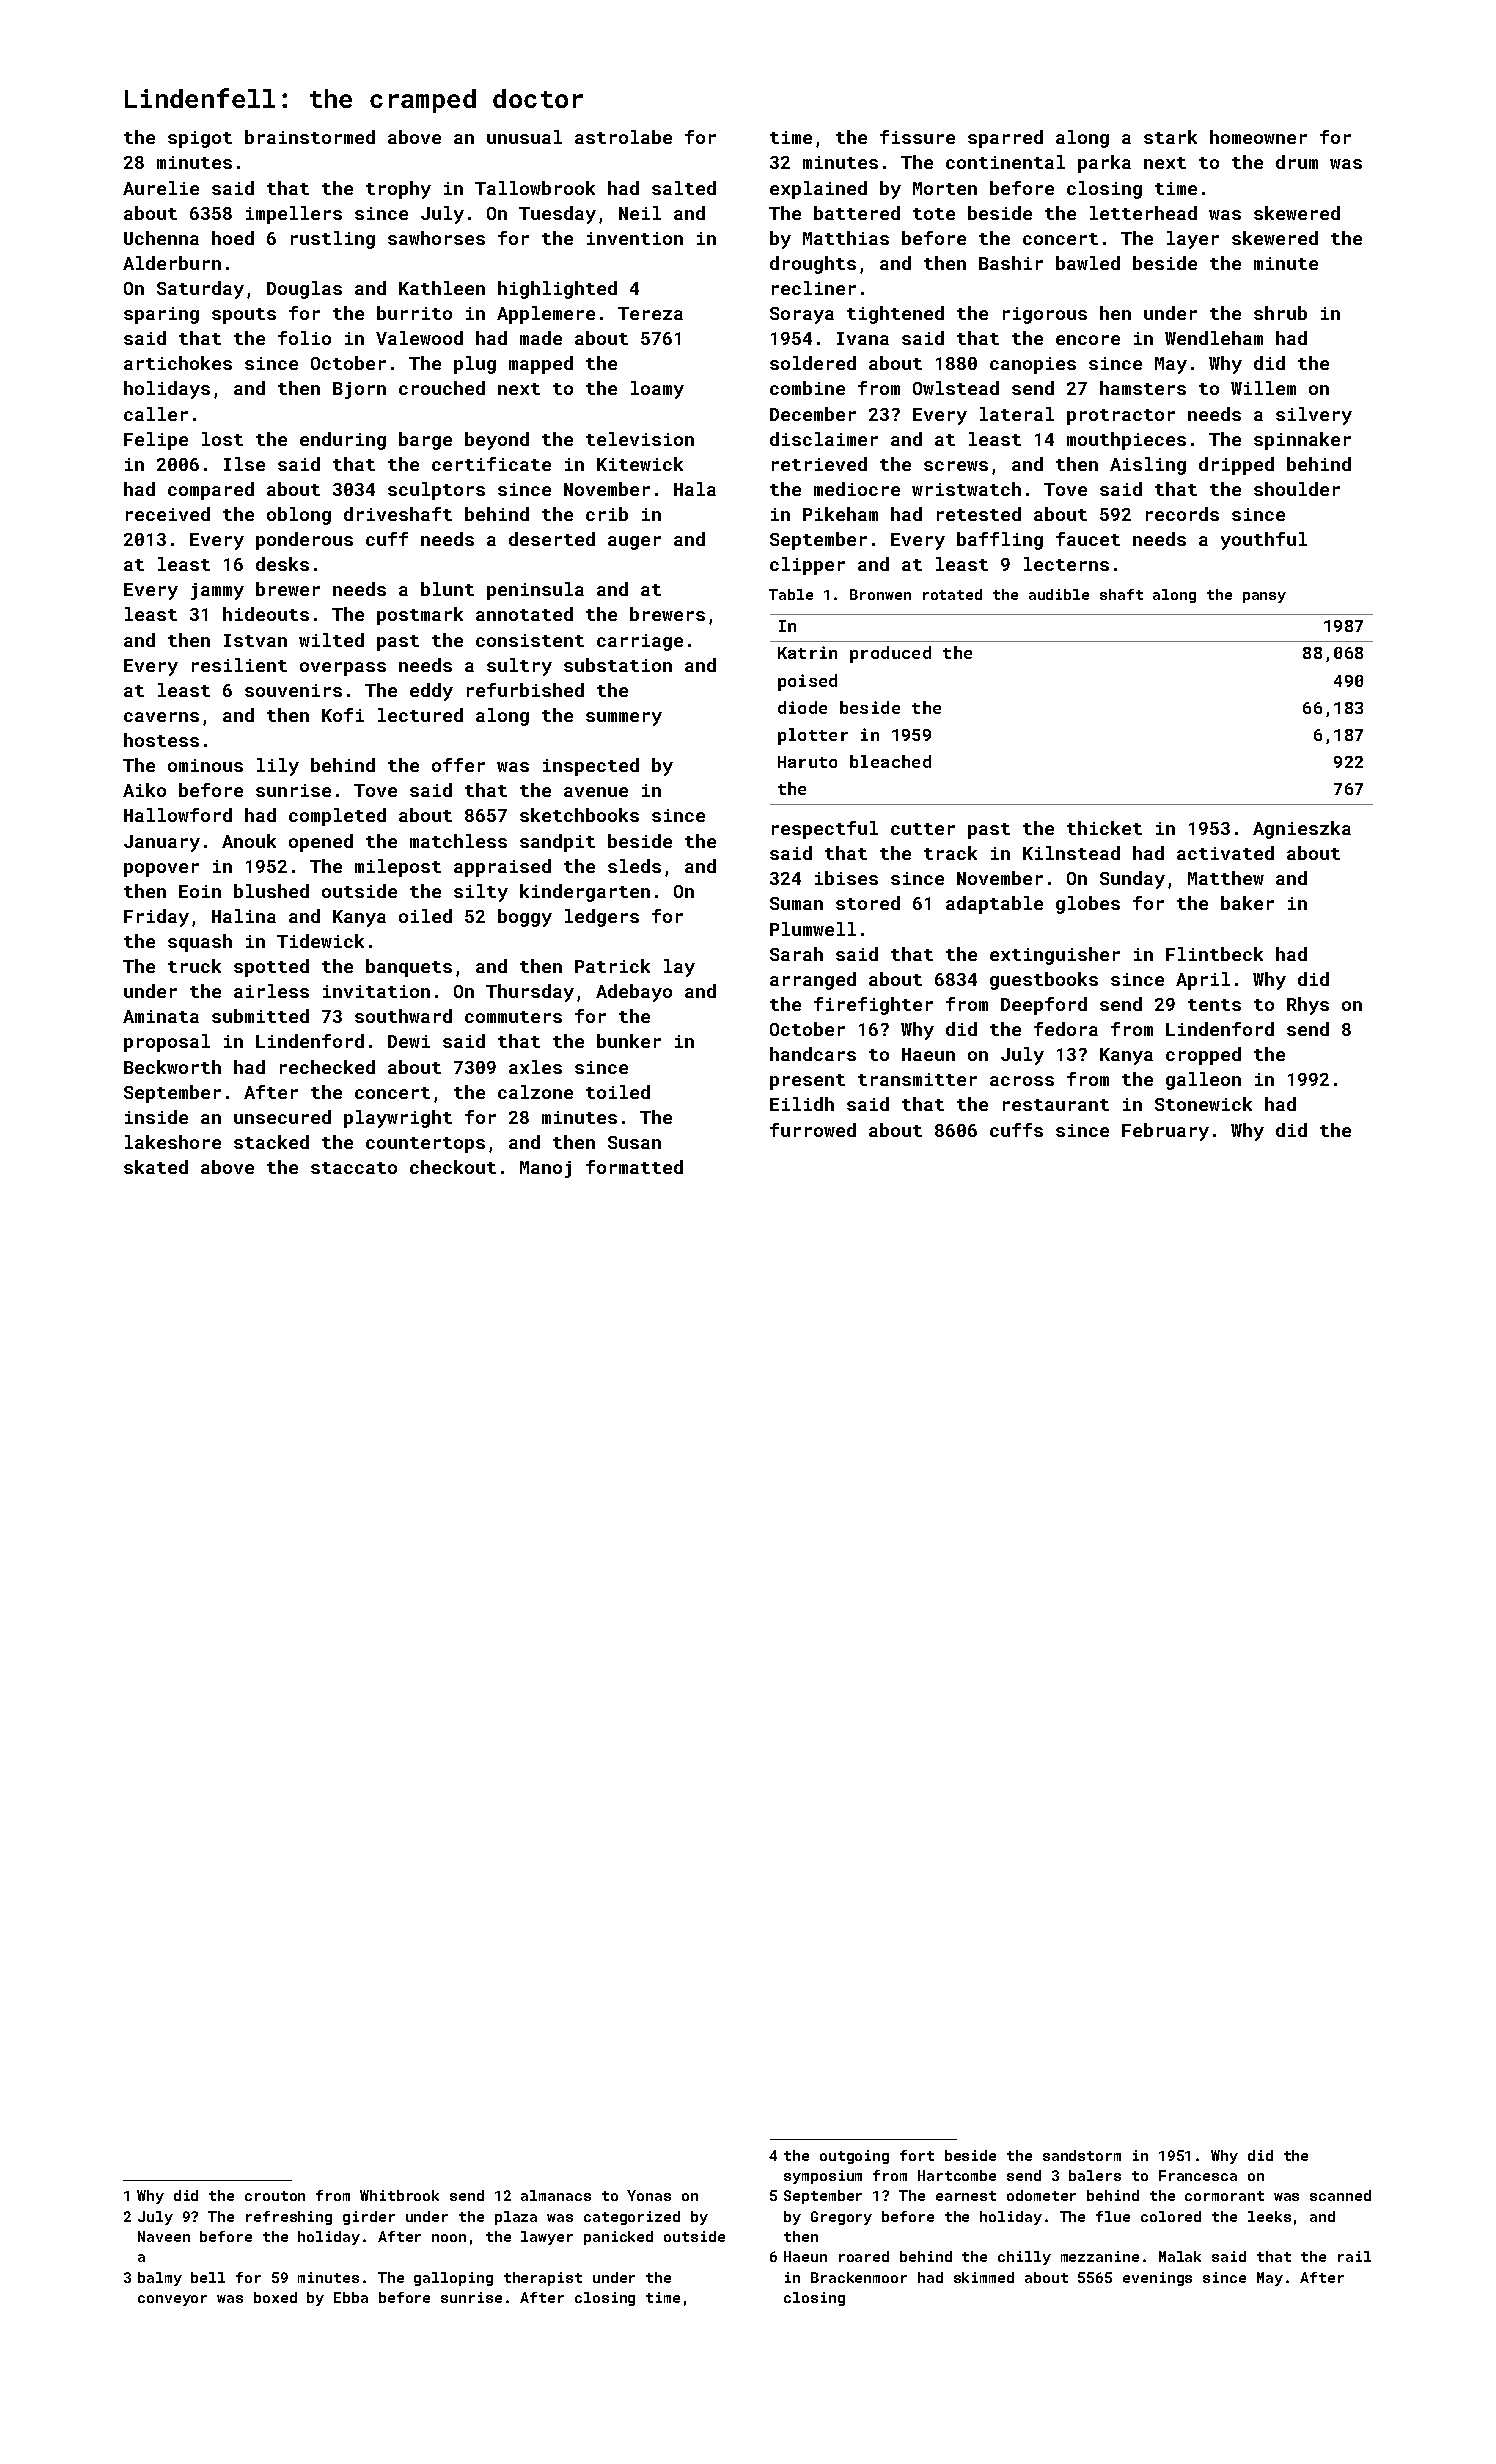 The image size is (1496, 2464). I want to click on homeowner, so click(1258, 137).
